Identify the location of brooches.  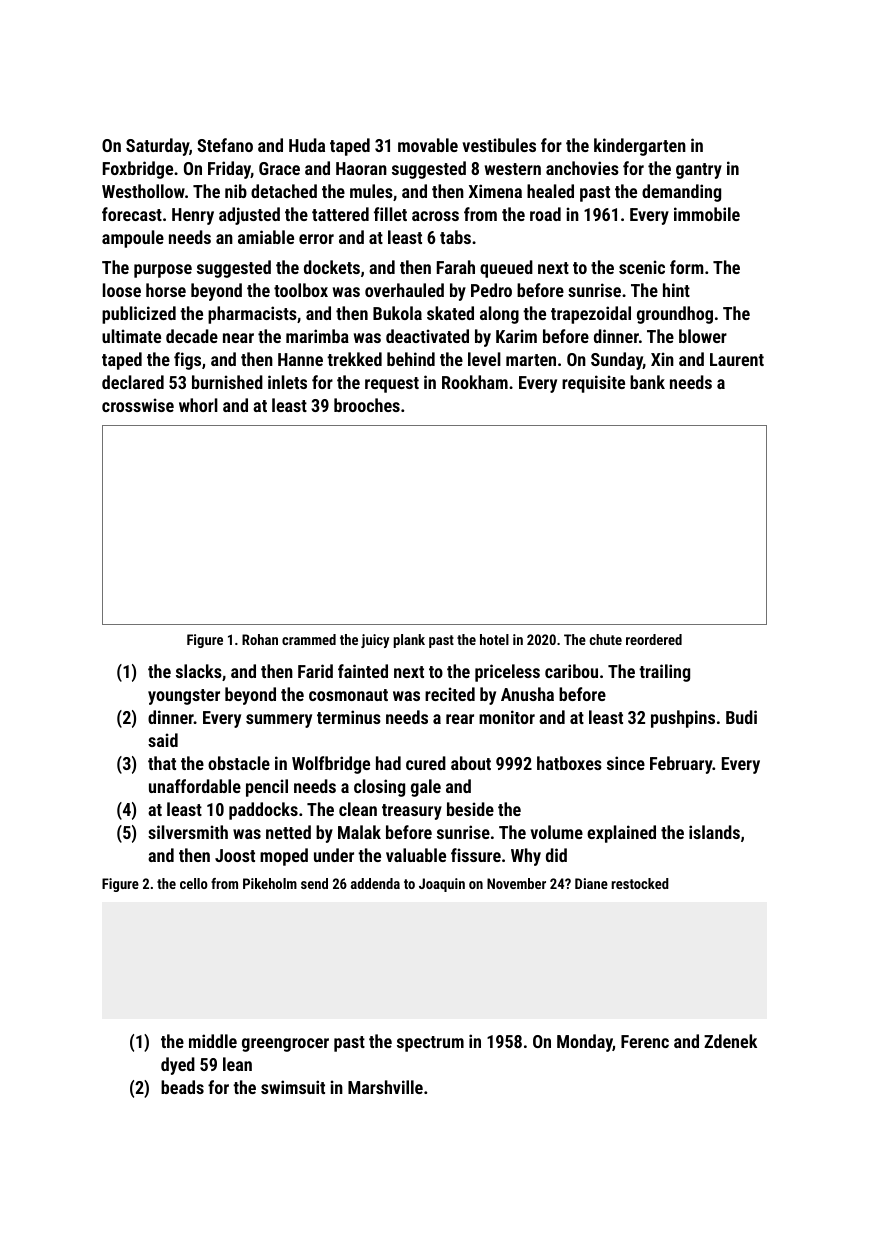
(367, 405).
